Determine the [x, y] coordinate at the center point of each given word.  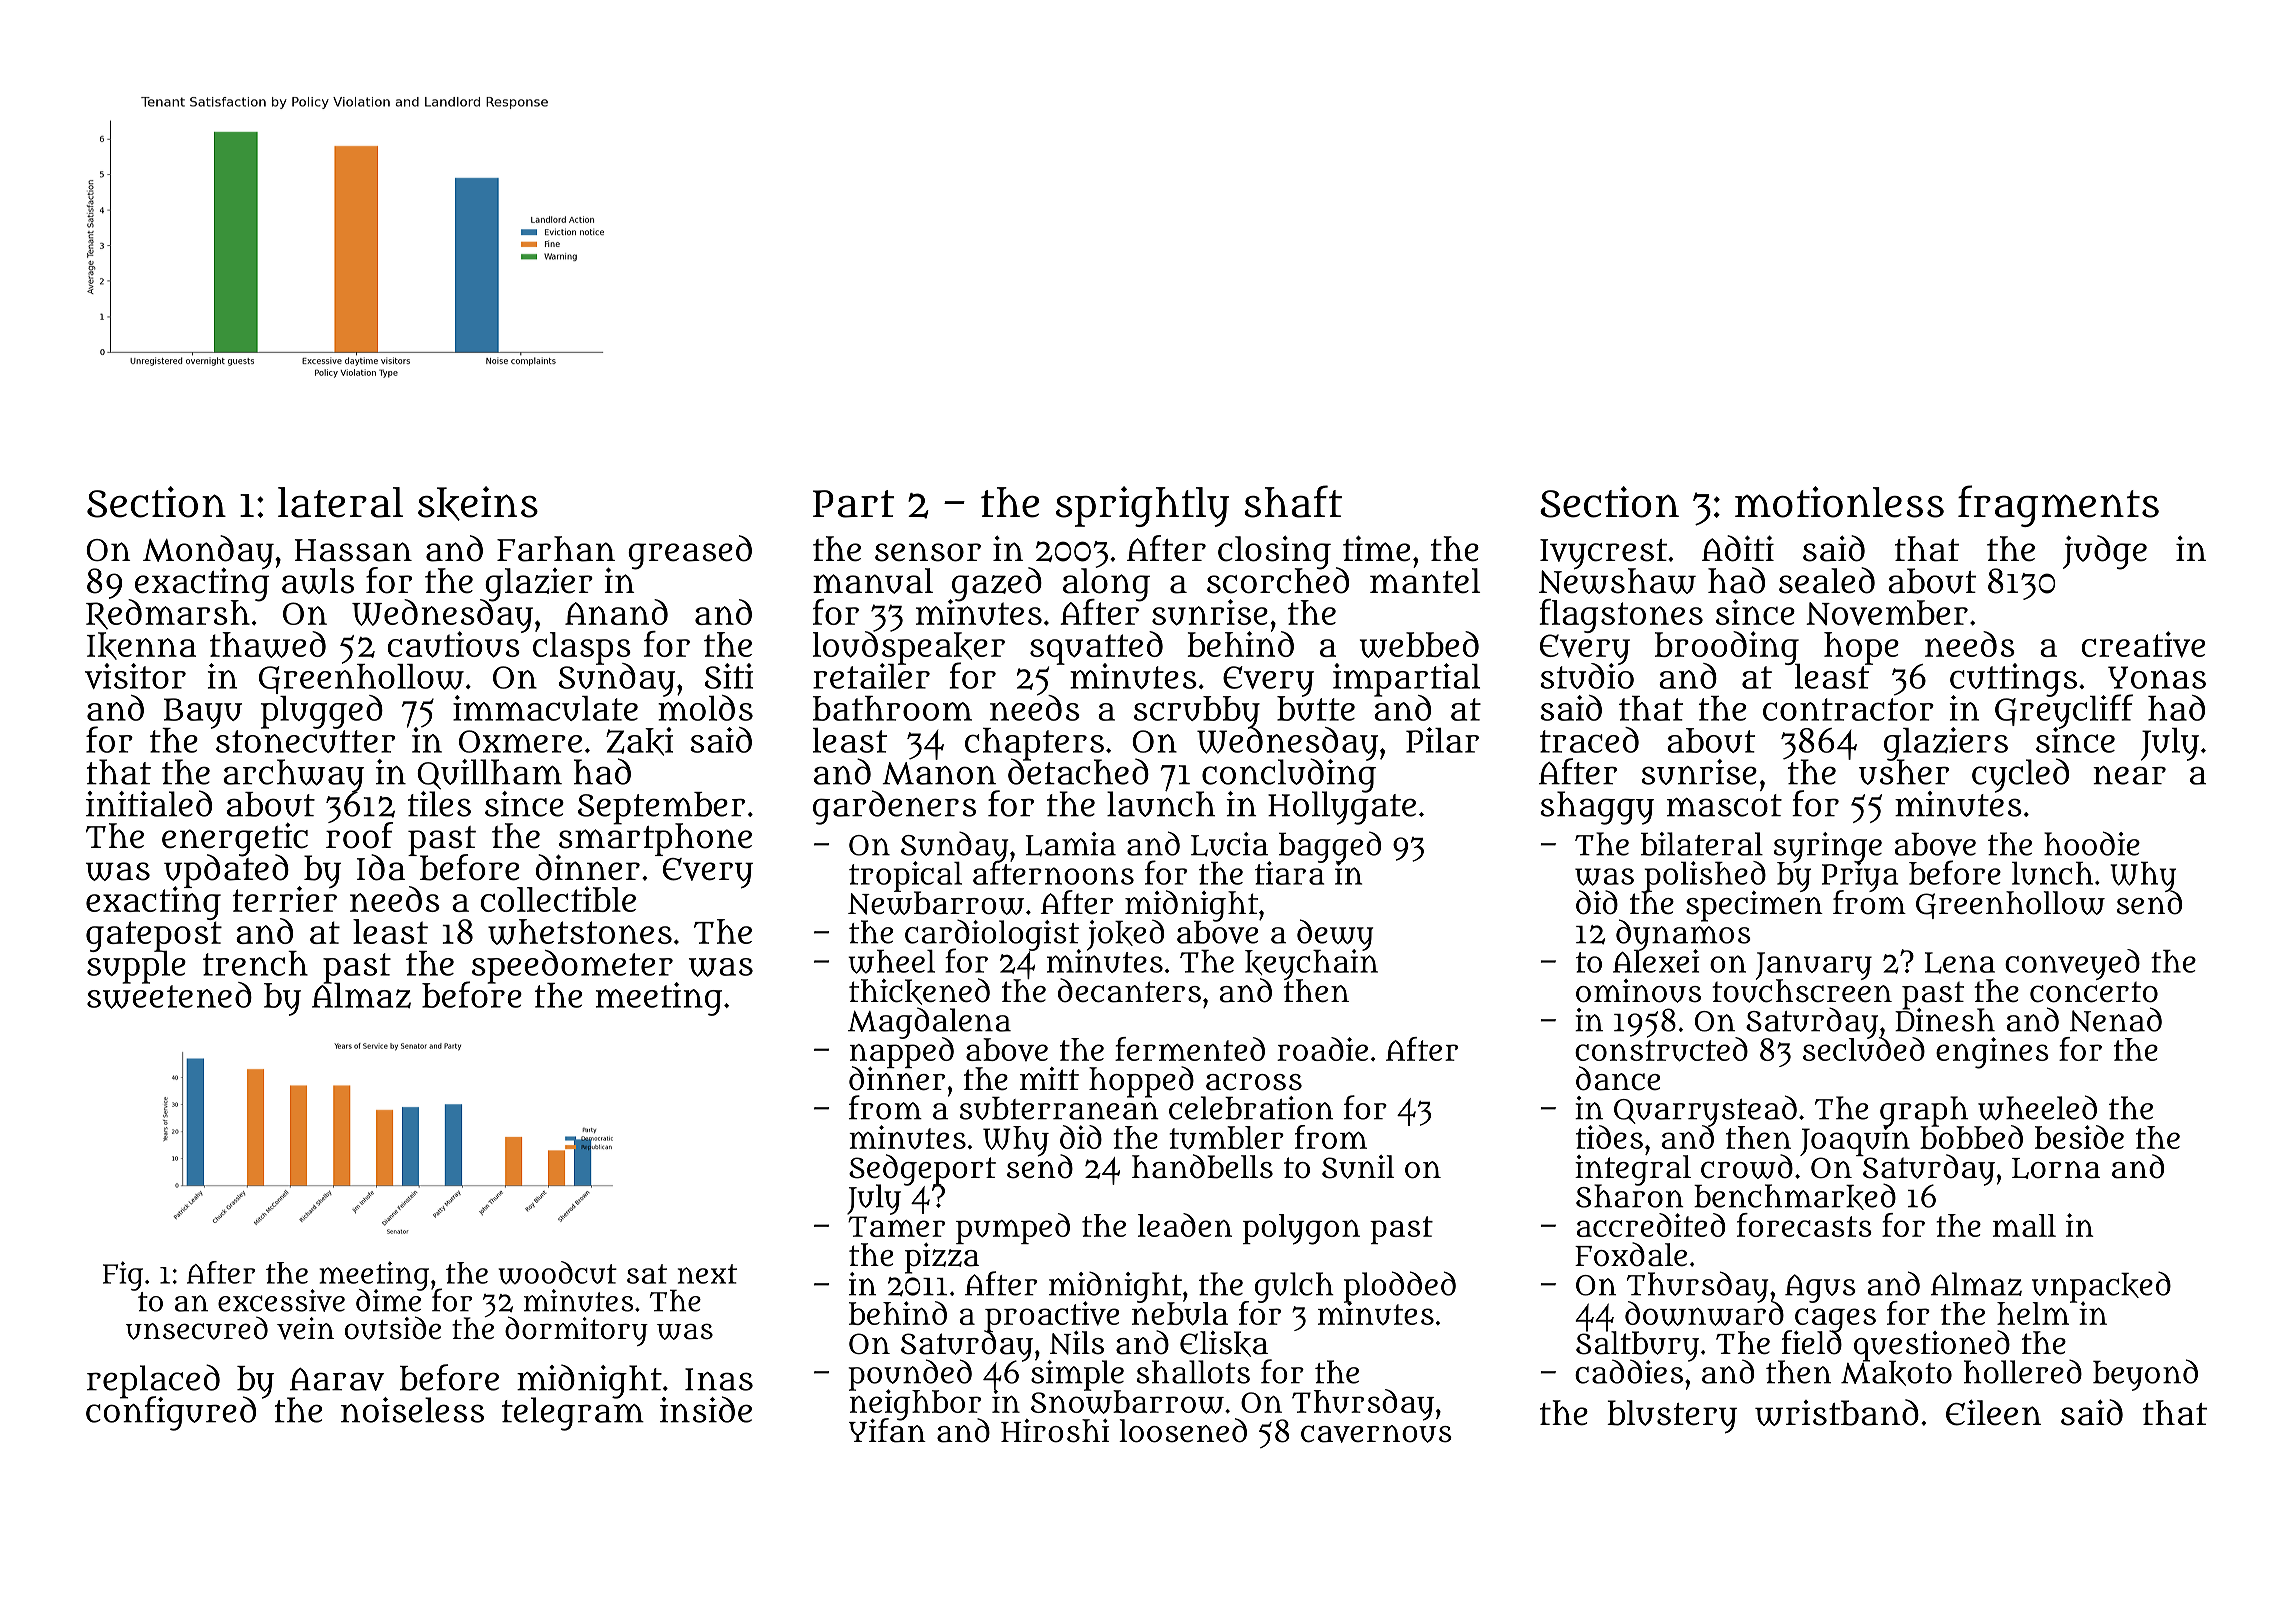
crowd [1747, 1166]
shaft [1293, 501]
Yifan [887, 1431]
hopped [1141, 1082]
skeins [478, 503]
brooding [1727, 647]
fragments [2058, 506]
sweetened [169, 996]
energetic [235, 839]
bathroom [892, 708]
